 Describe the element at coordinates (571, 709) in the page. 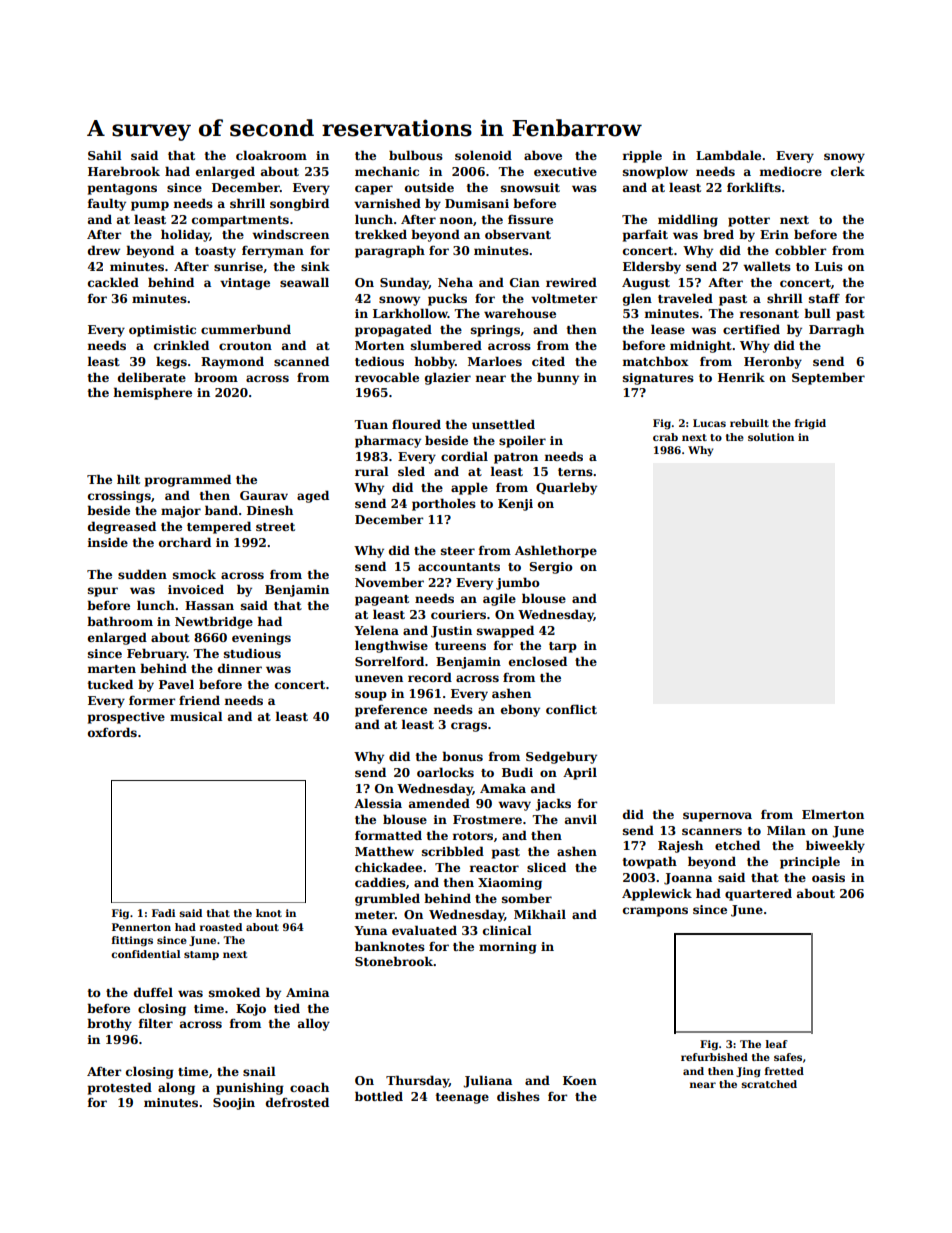

I see `conflict` at that location.
